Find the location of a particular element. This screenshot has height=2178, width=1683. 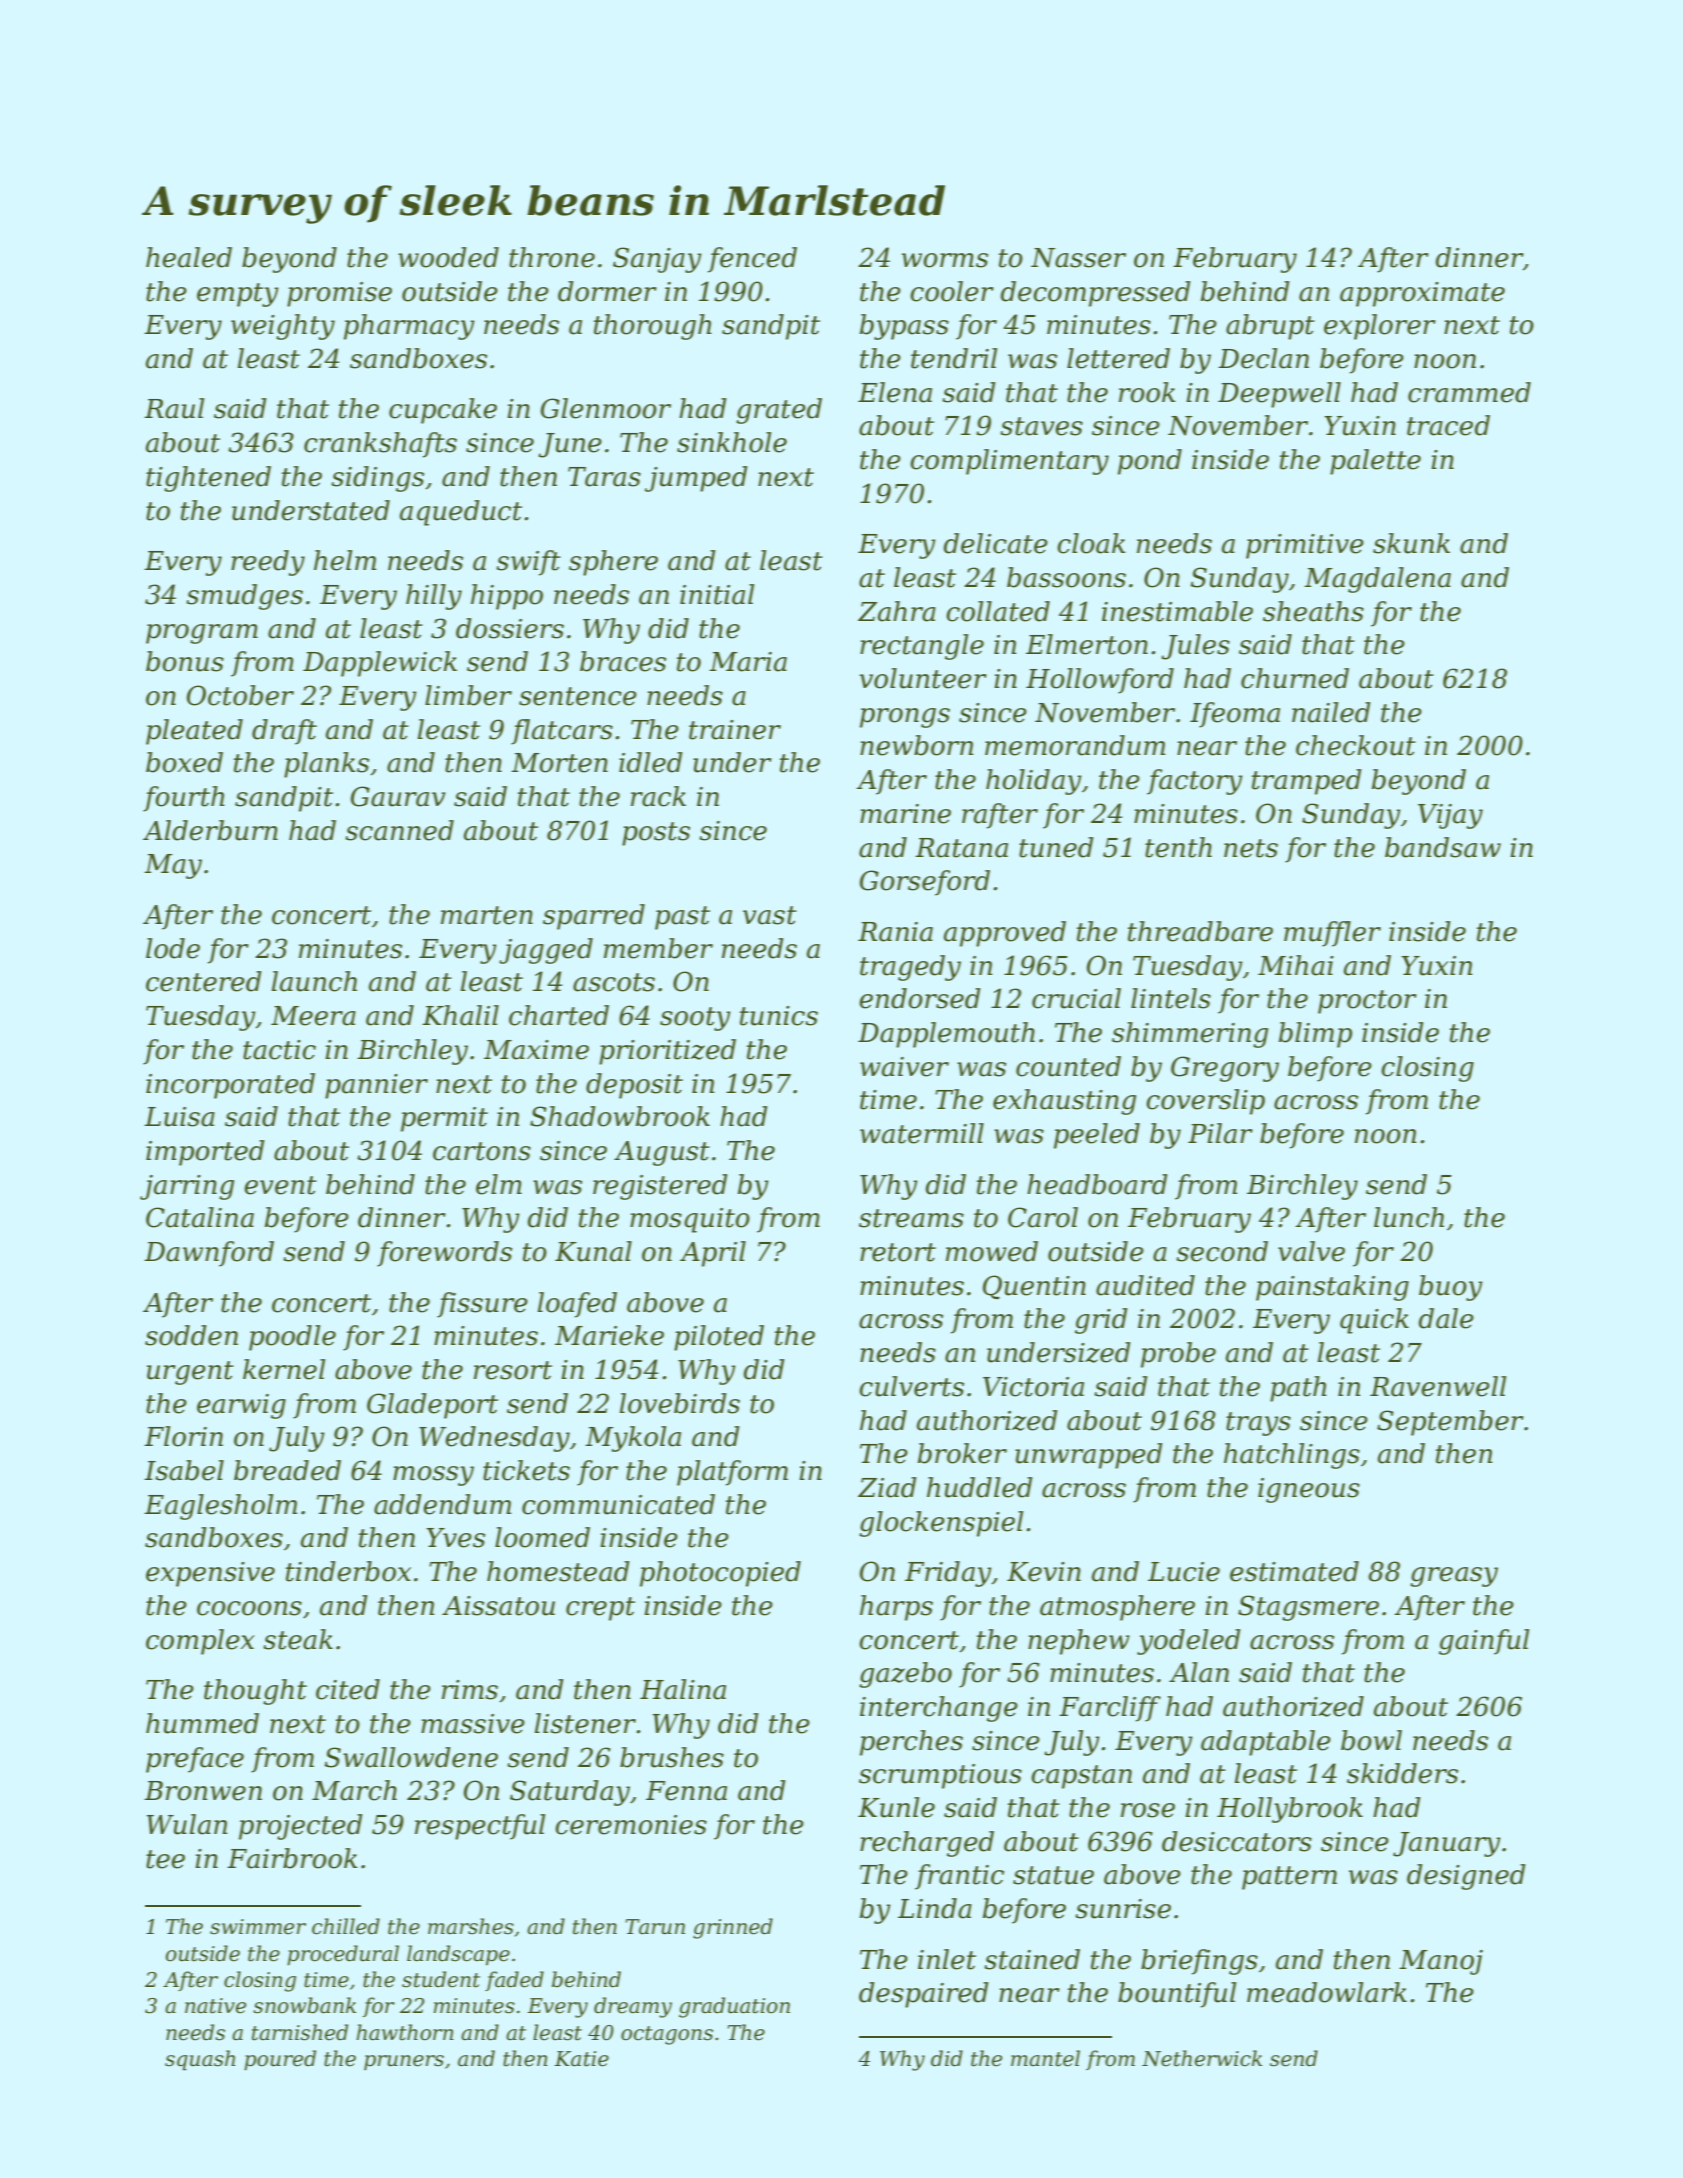

muffler is located at coordinates (1332, 934).
